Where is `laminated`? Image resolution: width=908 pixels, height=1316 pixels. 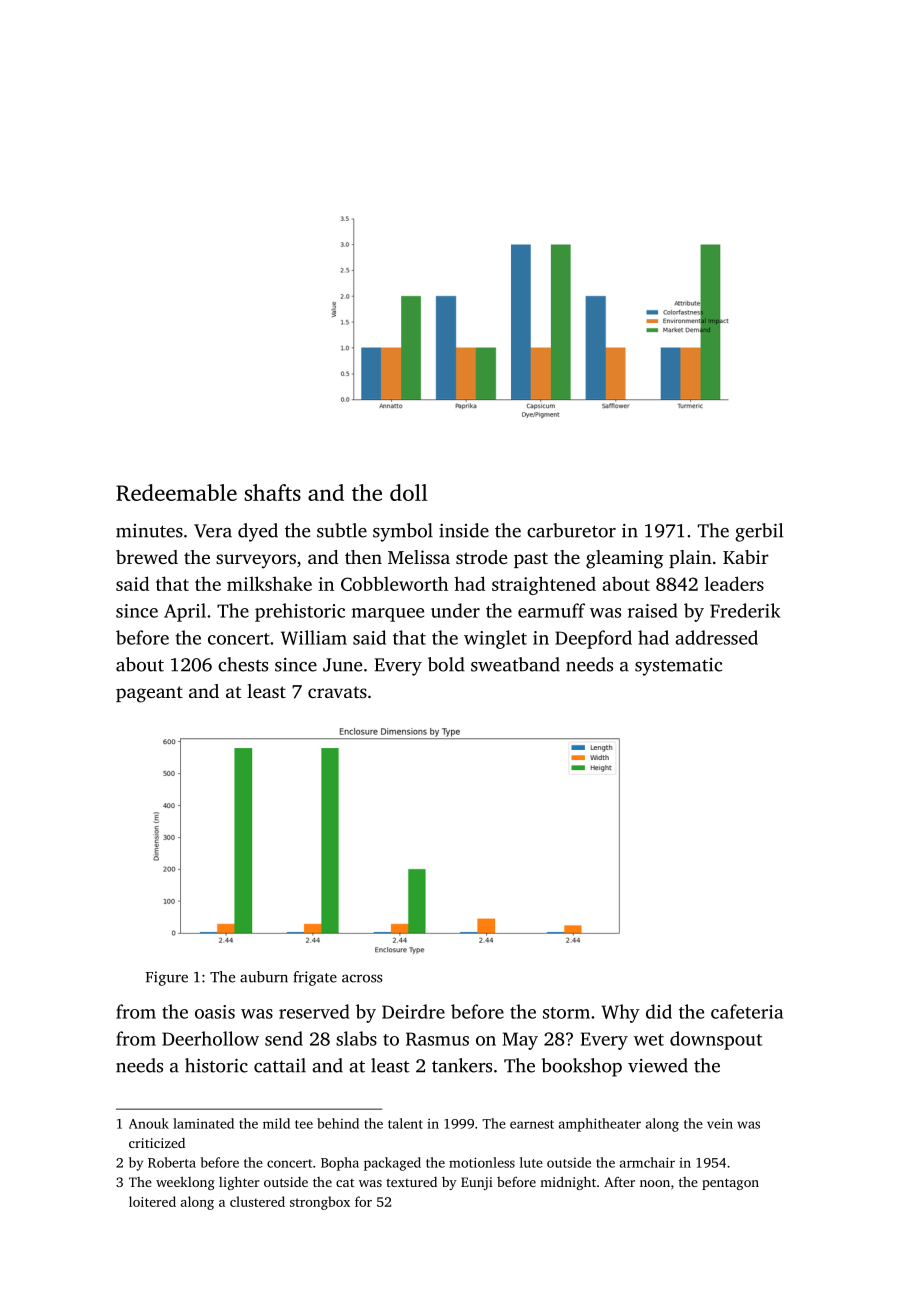 laminated is located at coordinates (203, 1123).
